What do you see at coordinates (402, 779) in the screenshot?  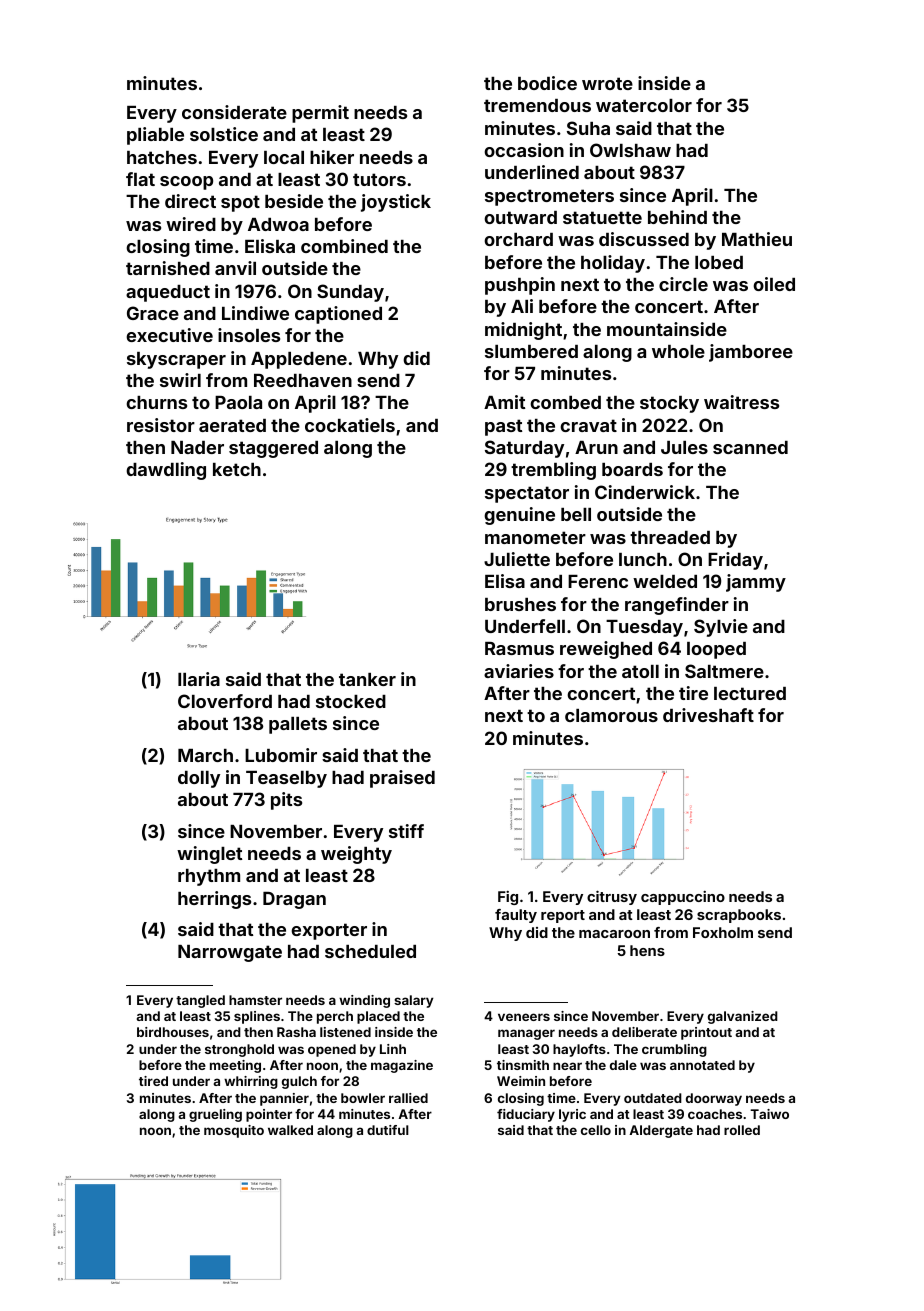 I see `praised` at bounding box center [402, 779].
